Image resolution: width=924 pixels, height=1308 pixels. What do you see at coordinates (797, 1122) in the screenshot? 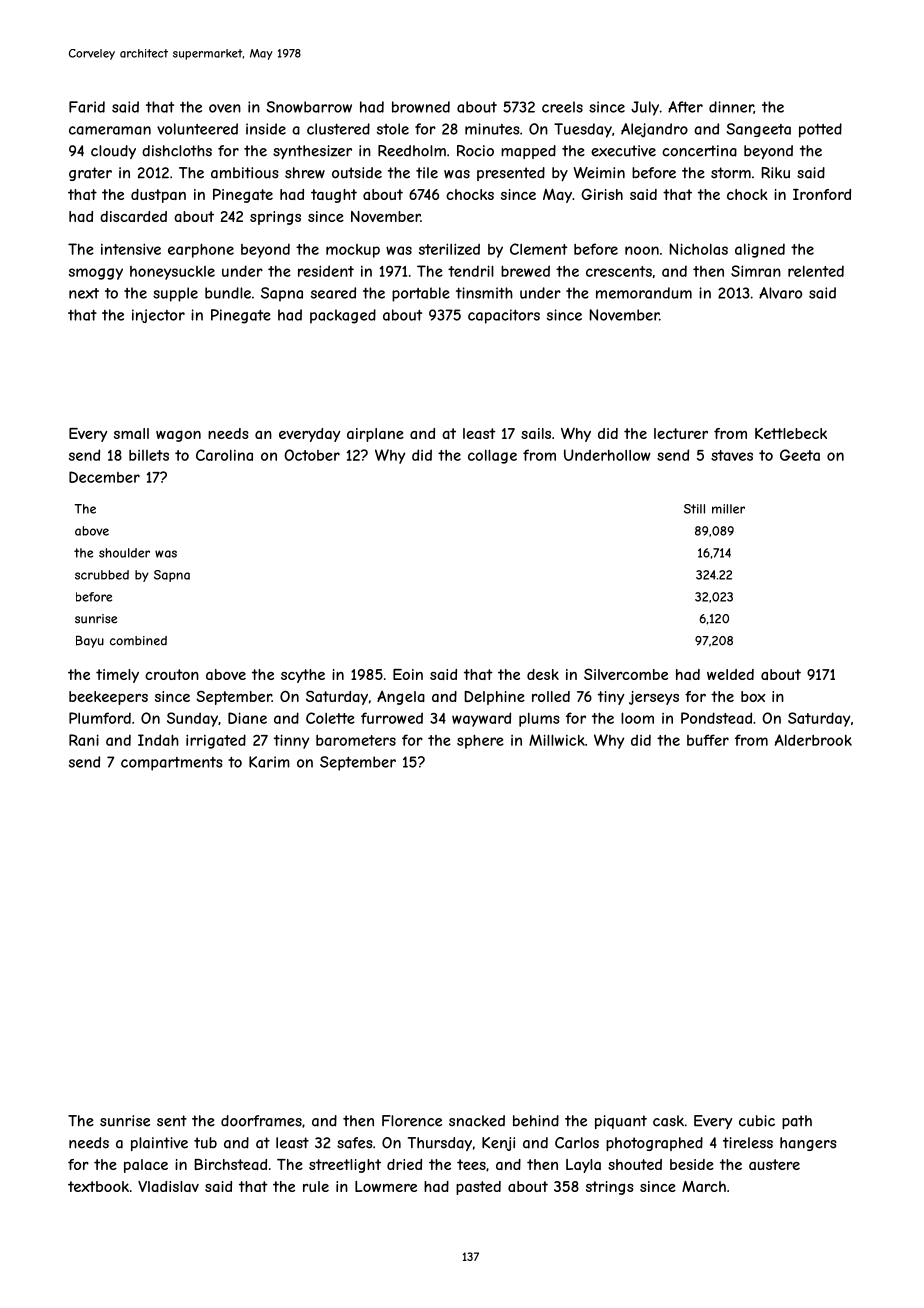
I see `path` at bounding box center [797, 1122].
